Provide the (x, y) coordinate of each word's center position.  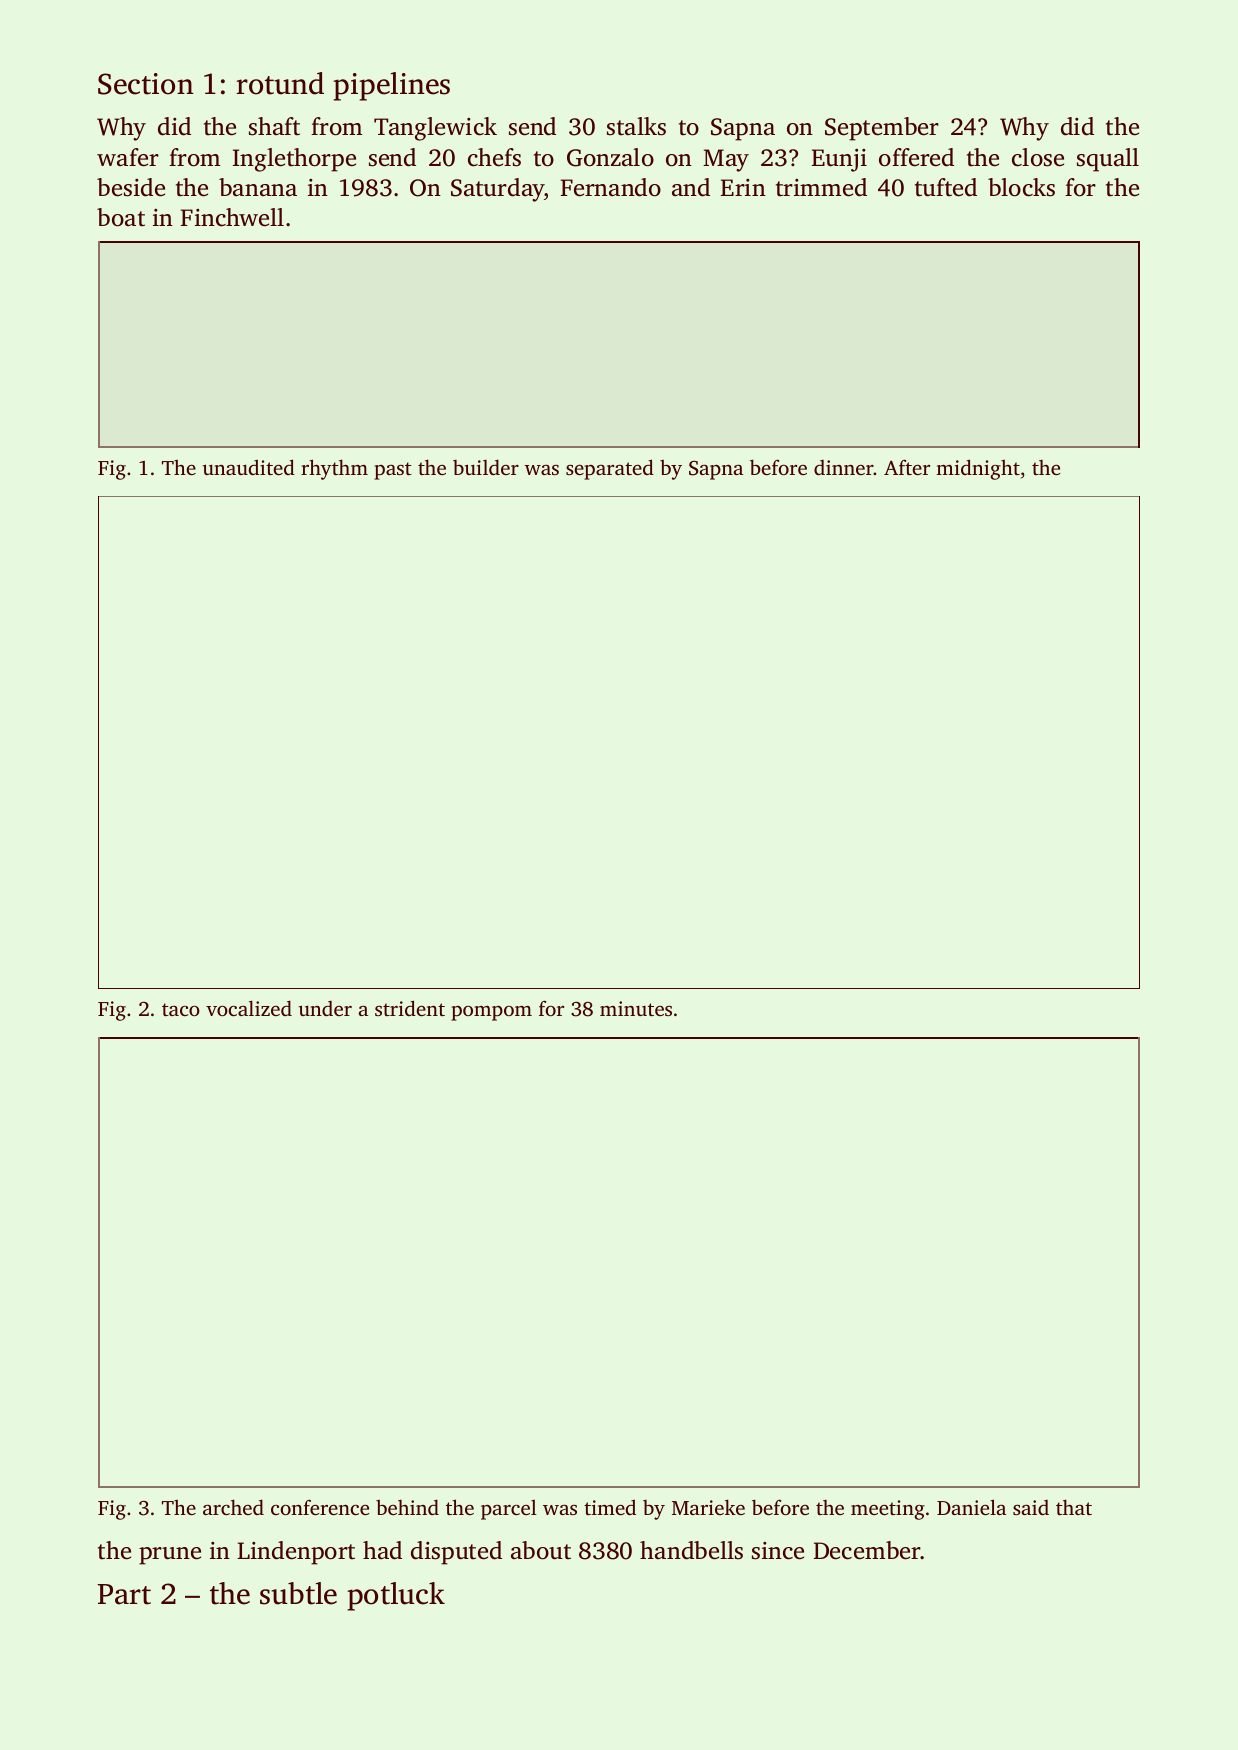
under (325, 1008)
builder (486, 467)
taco (181, 1009)
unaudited (249, 467)
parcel (509, 1510)
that (1074, 1507)
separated (610, 469)
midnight (978, 469)
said (1031, 1507)
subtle (298, 1593)
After (907, 467)
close (1038, 157)
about (541, 1550)
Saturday (498, 190)
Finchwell (232, 217)
